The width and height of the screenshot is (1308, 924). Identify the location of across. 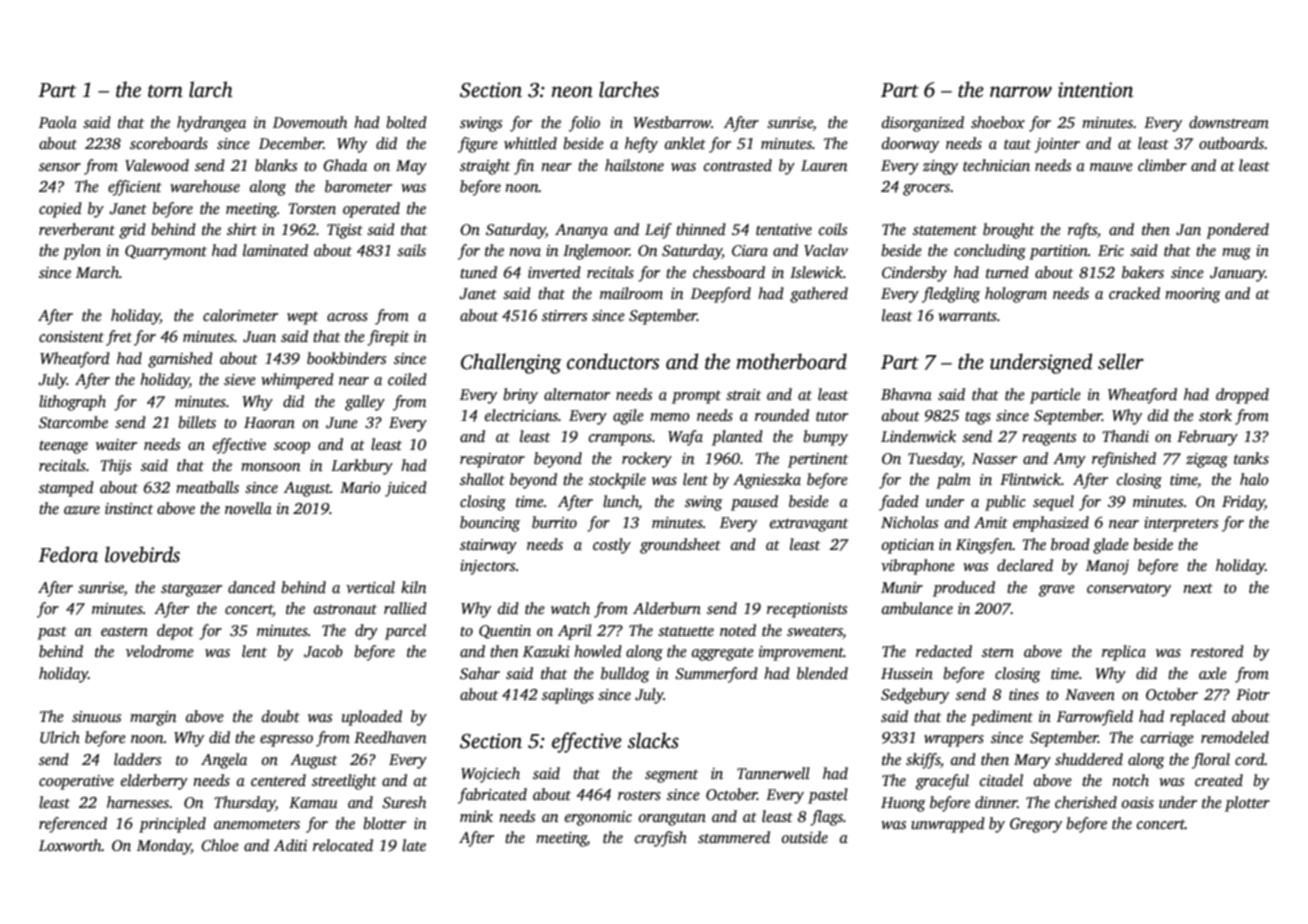
(347, 317).
